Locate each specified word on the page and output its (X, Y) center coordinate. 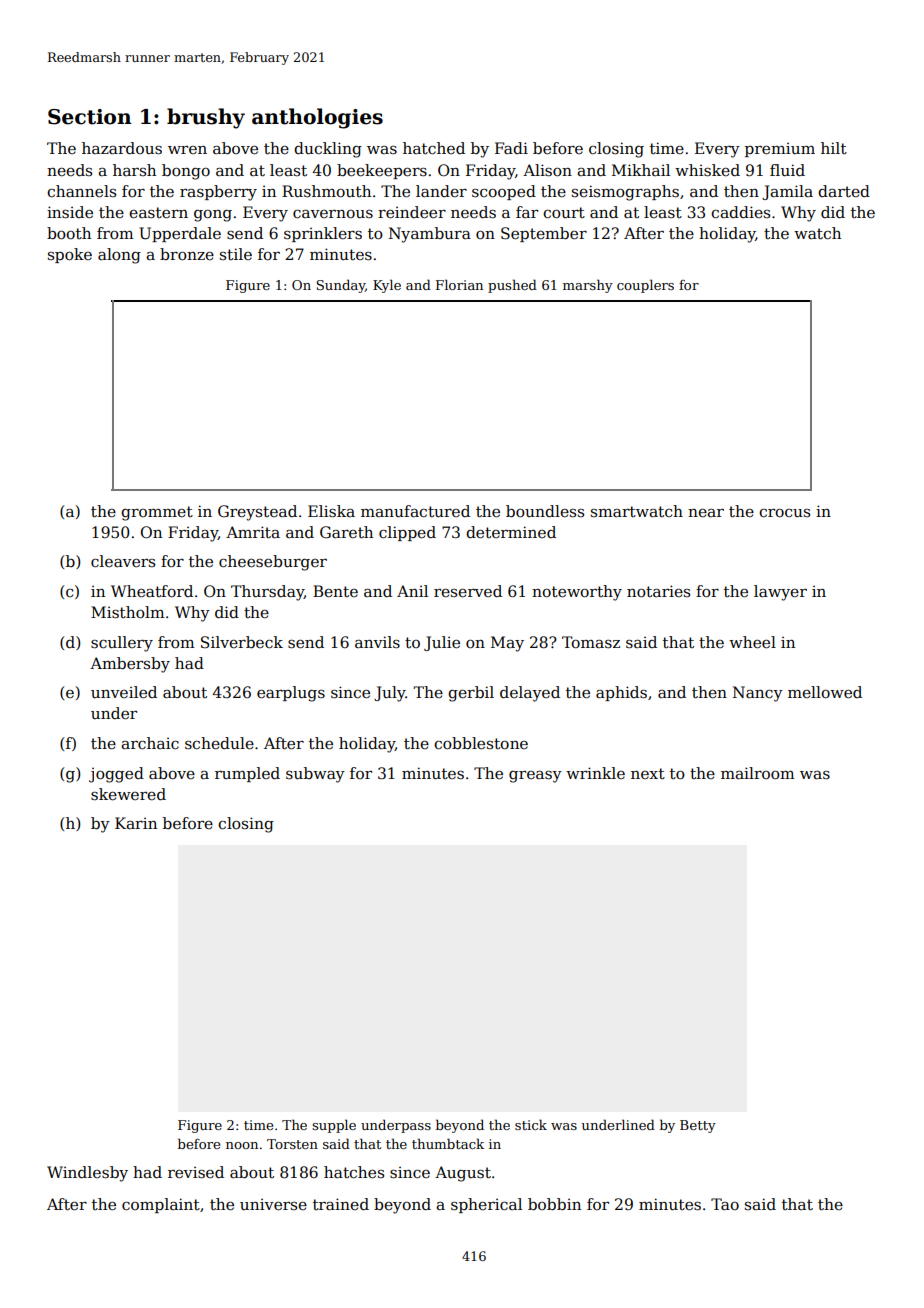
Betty (698, 1126)
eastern (158, 213)
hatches (354, 1172)
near (706, 513)
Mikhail (641, 170)
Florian (459, 284)
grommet (157, 513)
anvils (377, 642)
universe (273, 1205)
